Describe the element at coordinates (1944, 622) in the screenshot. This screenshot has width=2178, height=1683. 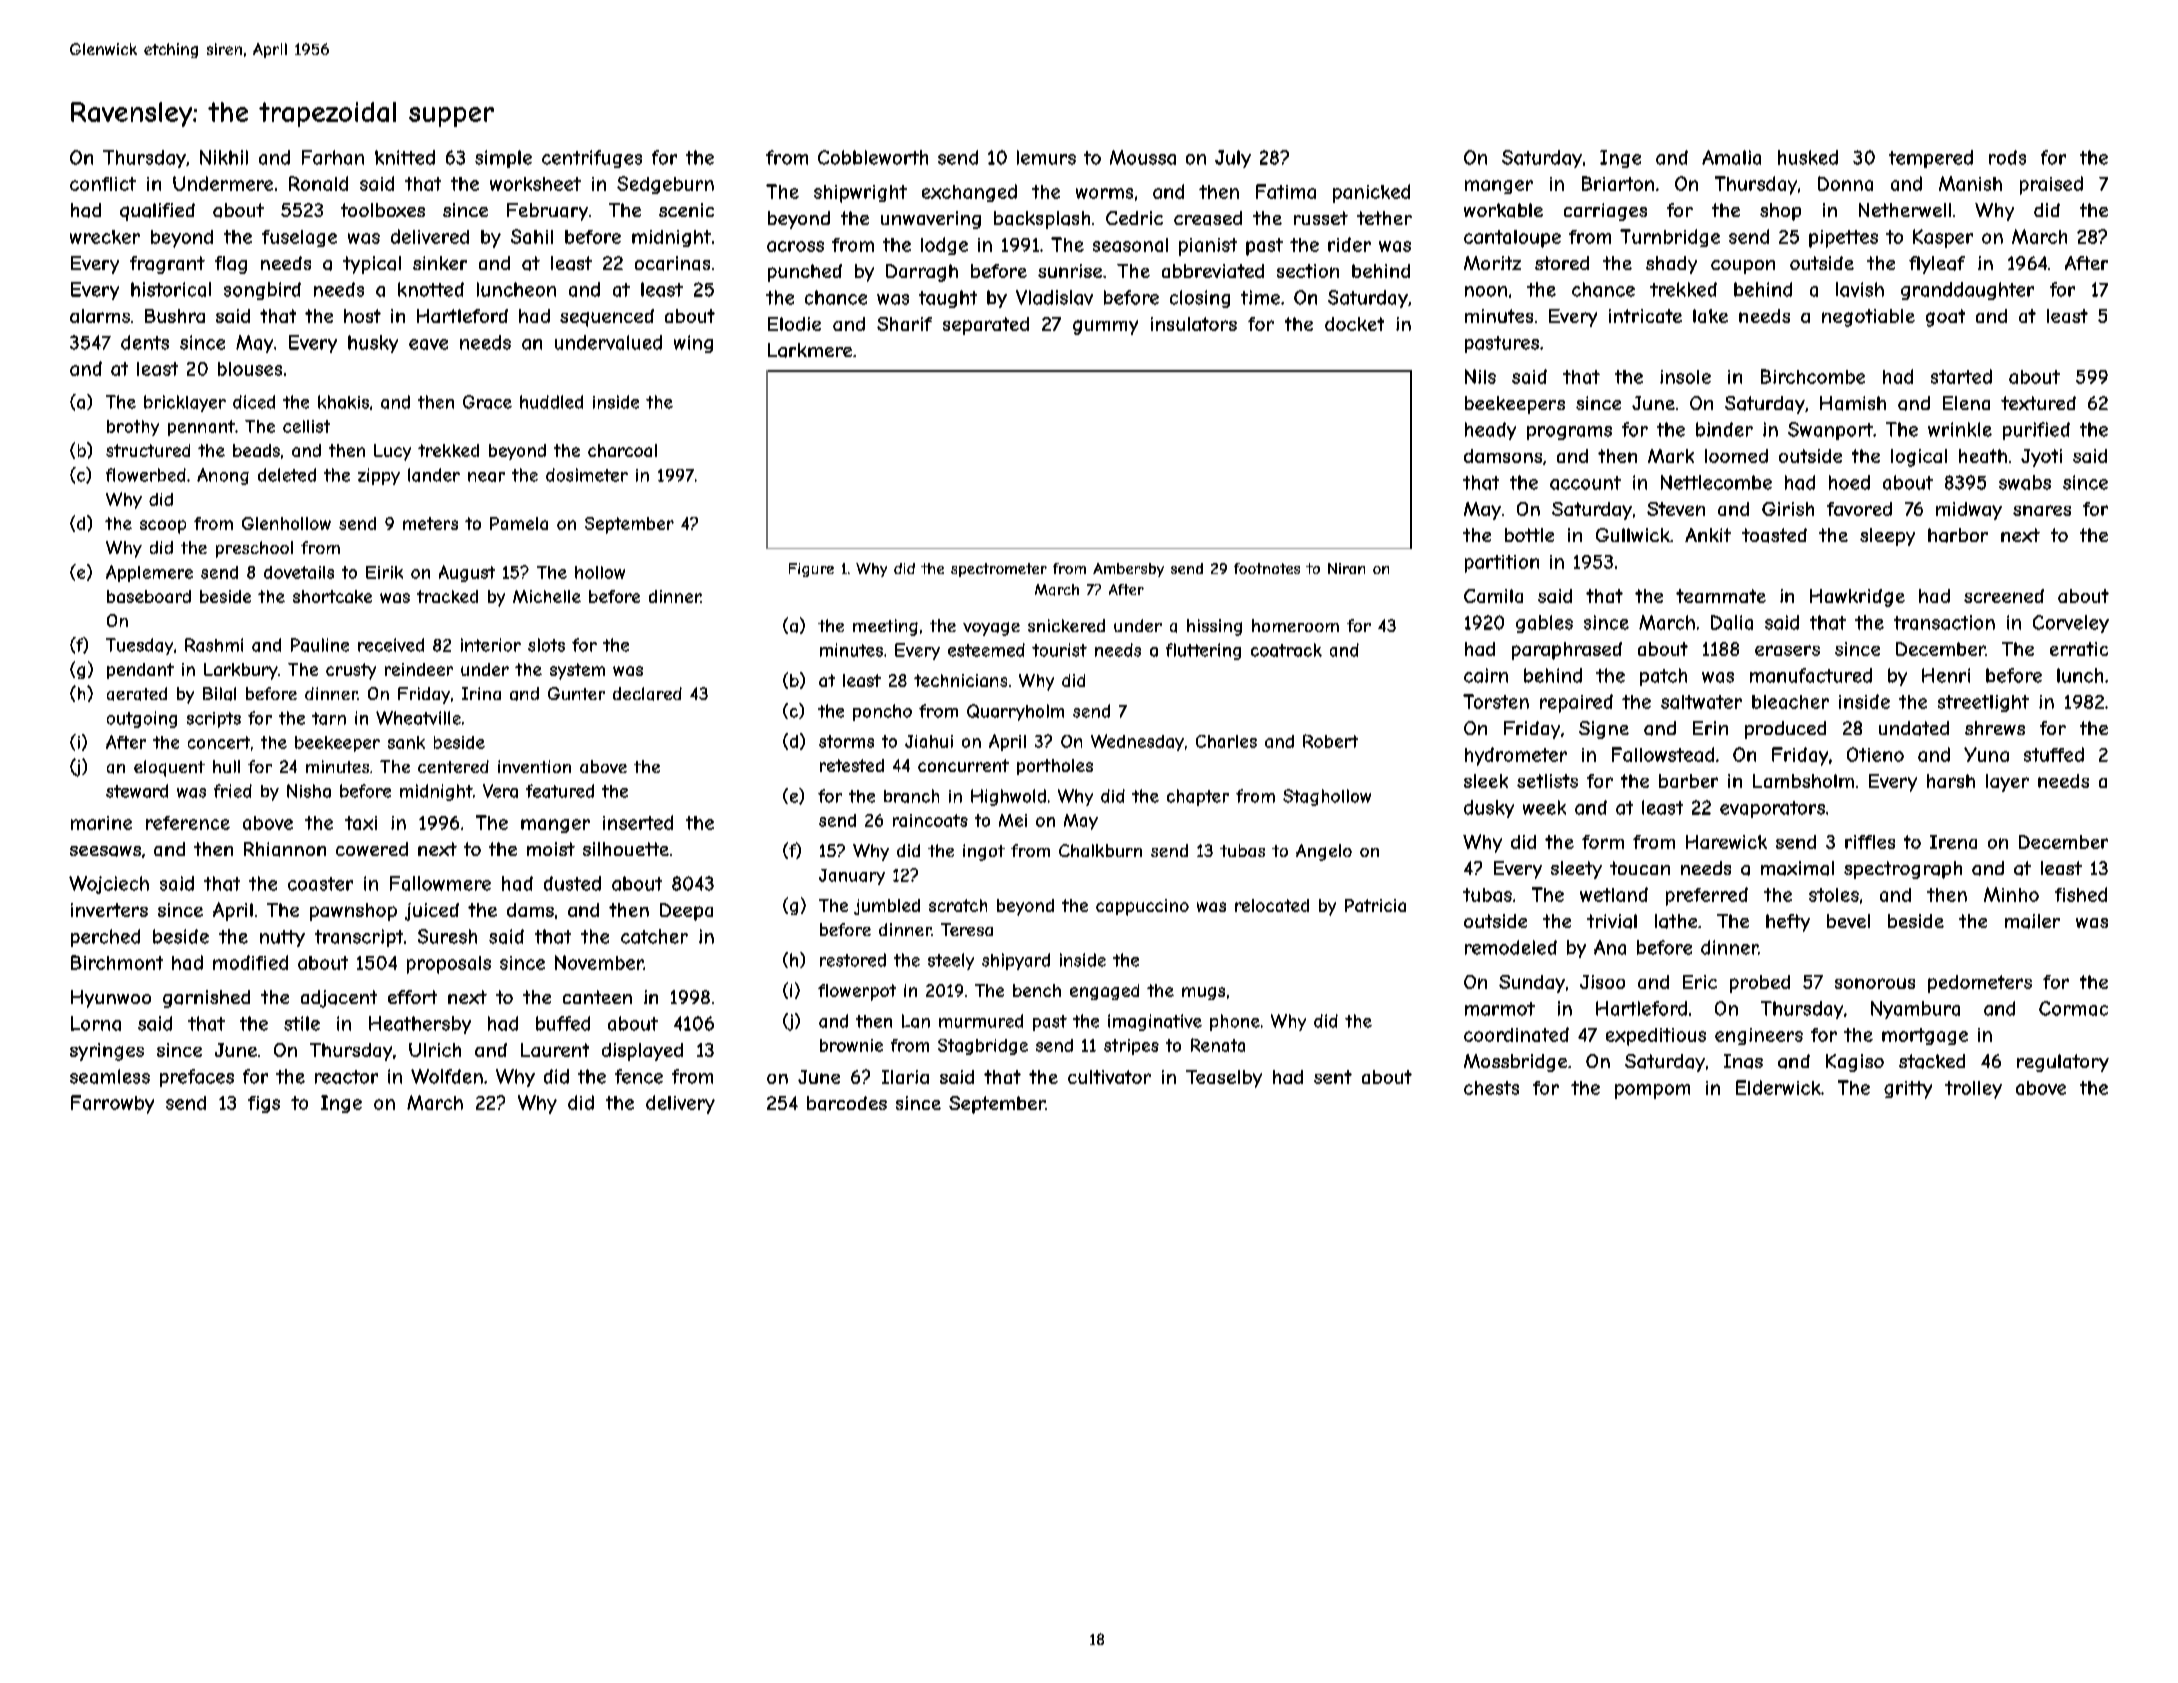
I see `transaction` at that location.
